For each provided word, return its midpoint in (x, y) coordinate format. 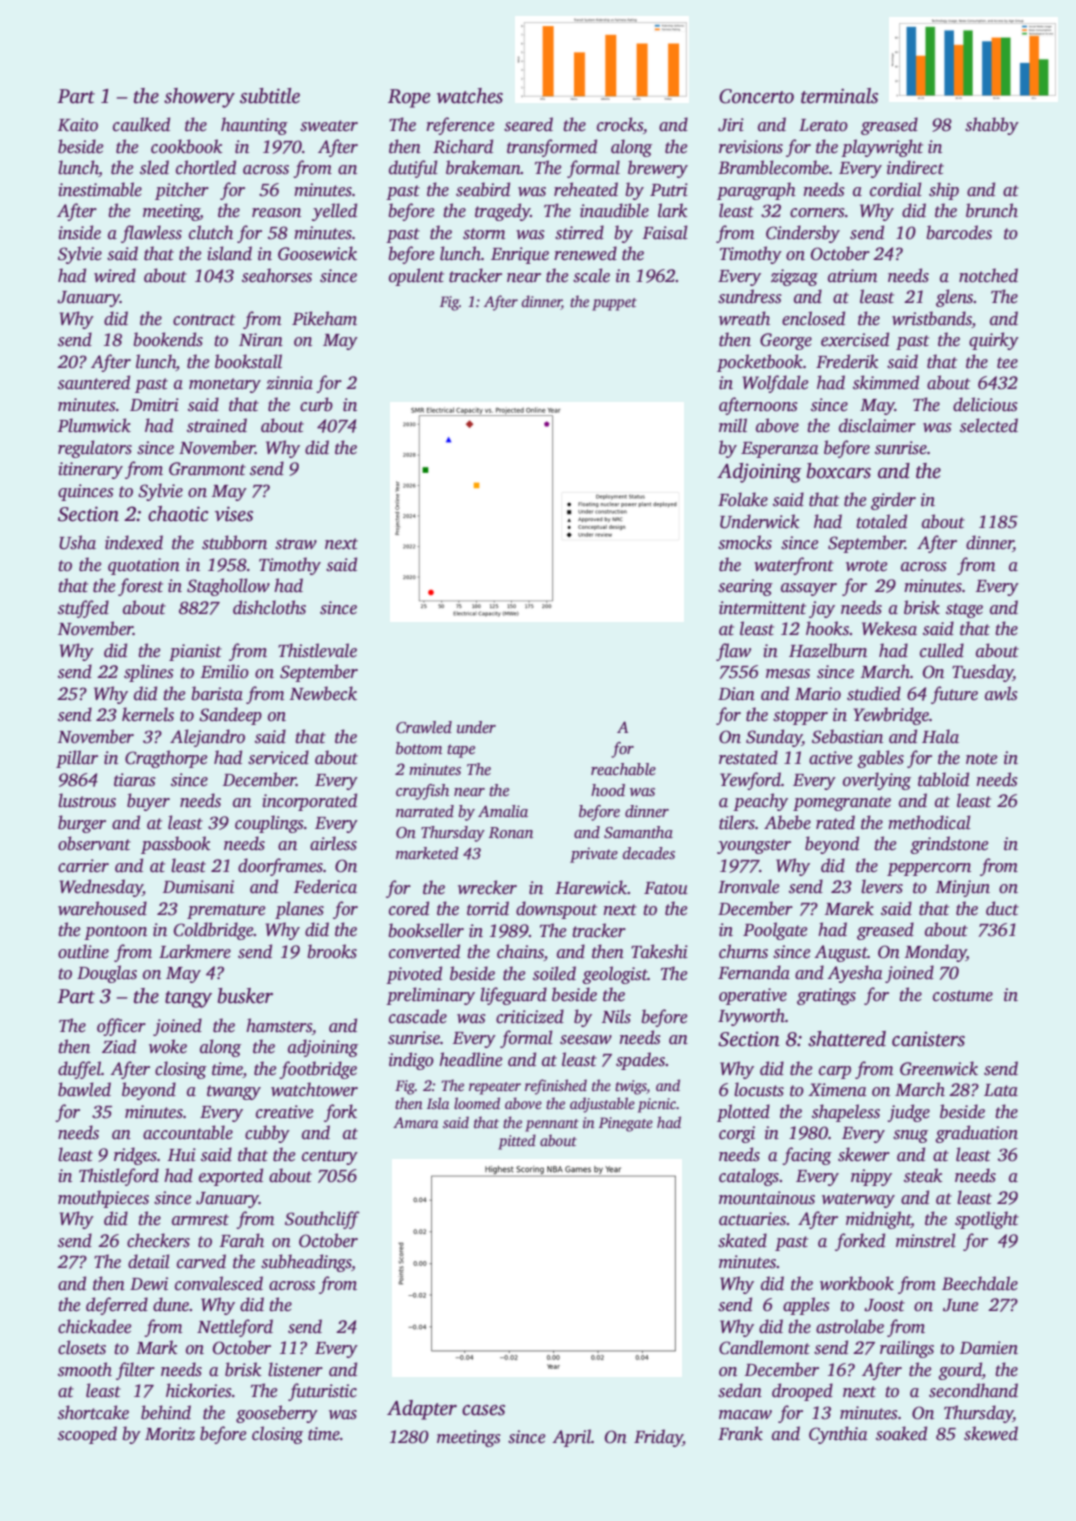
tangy (188, 999)
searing (745, 587)
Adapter (422, 1410)
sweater (329, 126)
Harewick (591, 887)
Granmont (207, 469)
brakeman (483, 167)
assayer (809, 589)
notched (988, 275)
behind (166, 1412)
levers (882, 886)
